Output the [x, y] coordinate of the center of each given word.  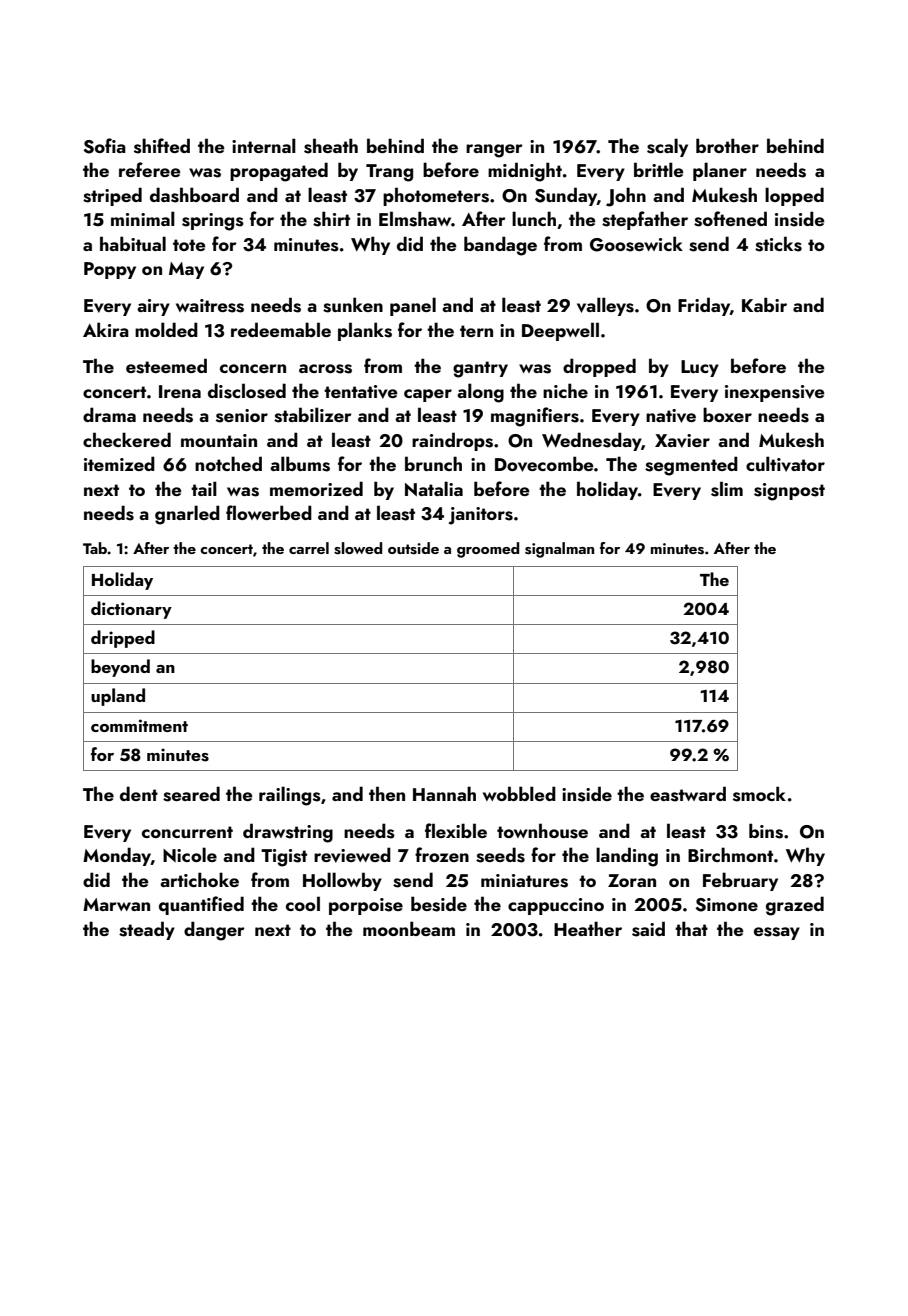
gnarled [187, 515]
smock [759, 794]
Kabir [764, 304]
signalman [559, 550]
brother [727, 145]
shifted [162, 146]
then [387, 793]
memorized [316, 488]
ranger [494, 151]
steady [147, 930]
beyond [120, 668]
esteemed [166, 366]
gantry [480, 369]
